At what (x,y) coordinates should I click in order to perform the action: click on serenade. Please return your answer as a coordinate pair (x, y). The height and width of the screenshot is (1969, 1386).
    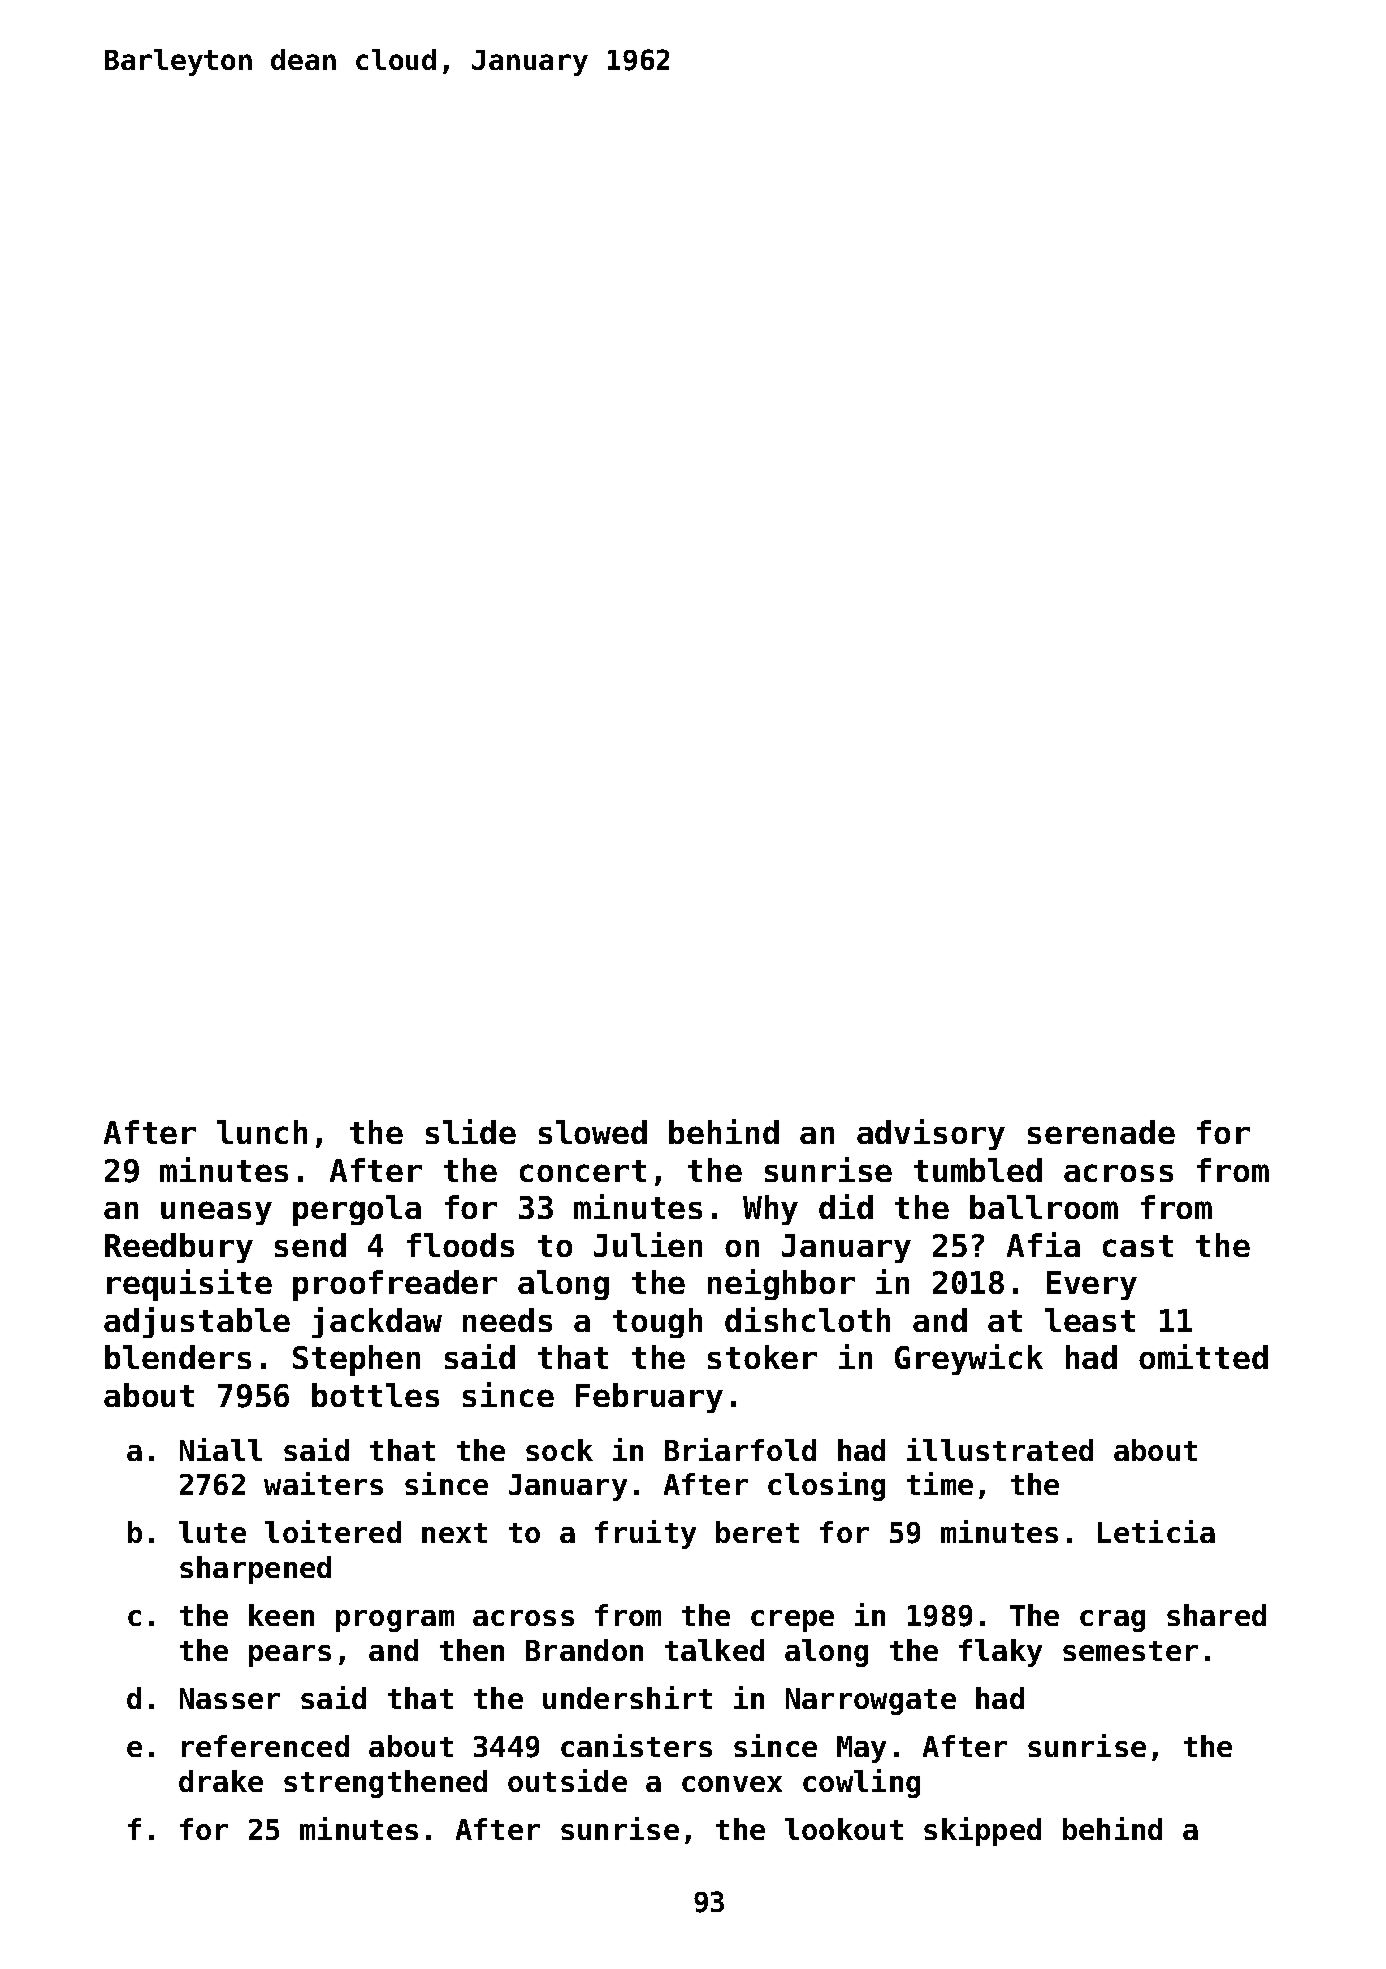
    Looking at the image, I should click on (1101, 1132).
